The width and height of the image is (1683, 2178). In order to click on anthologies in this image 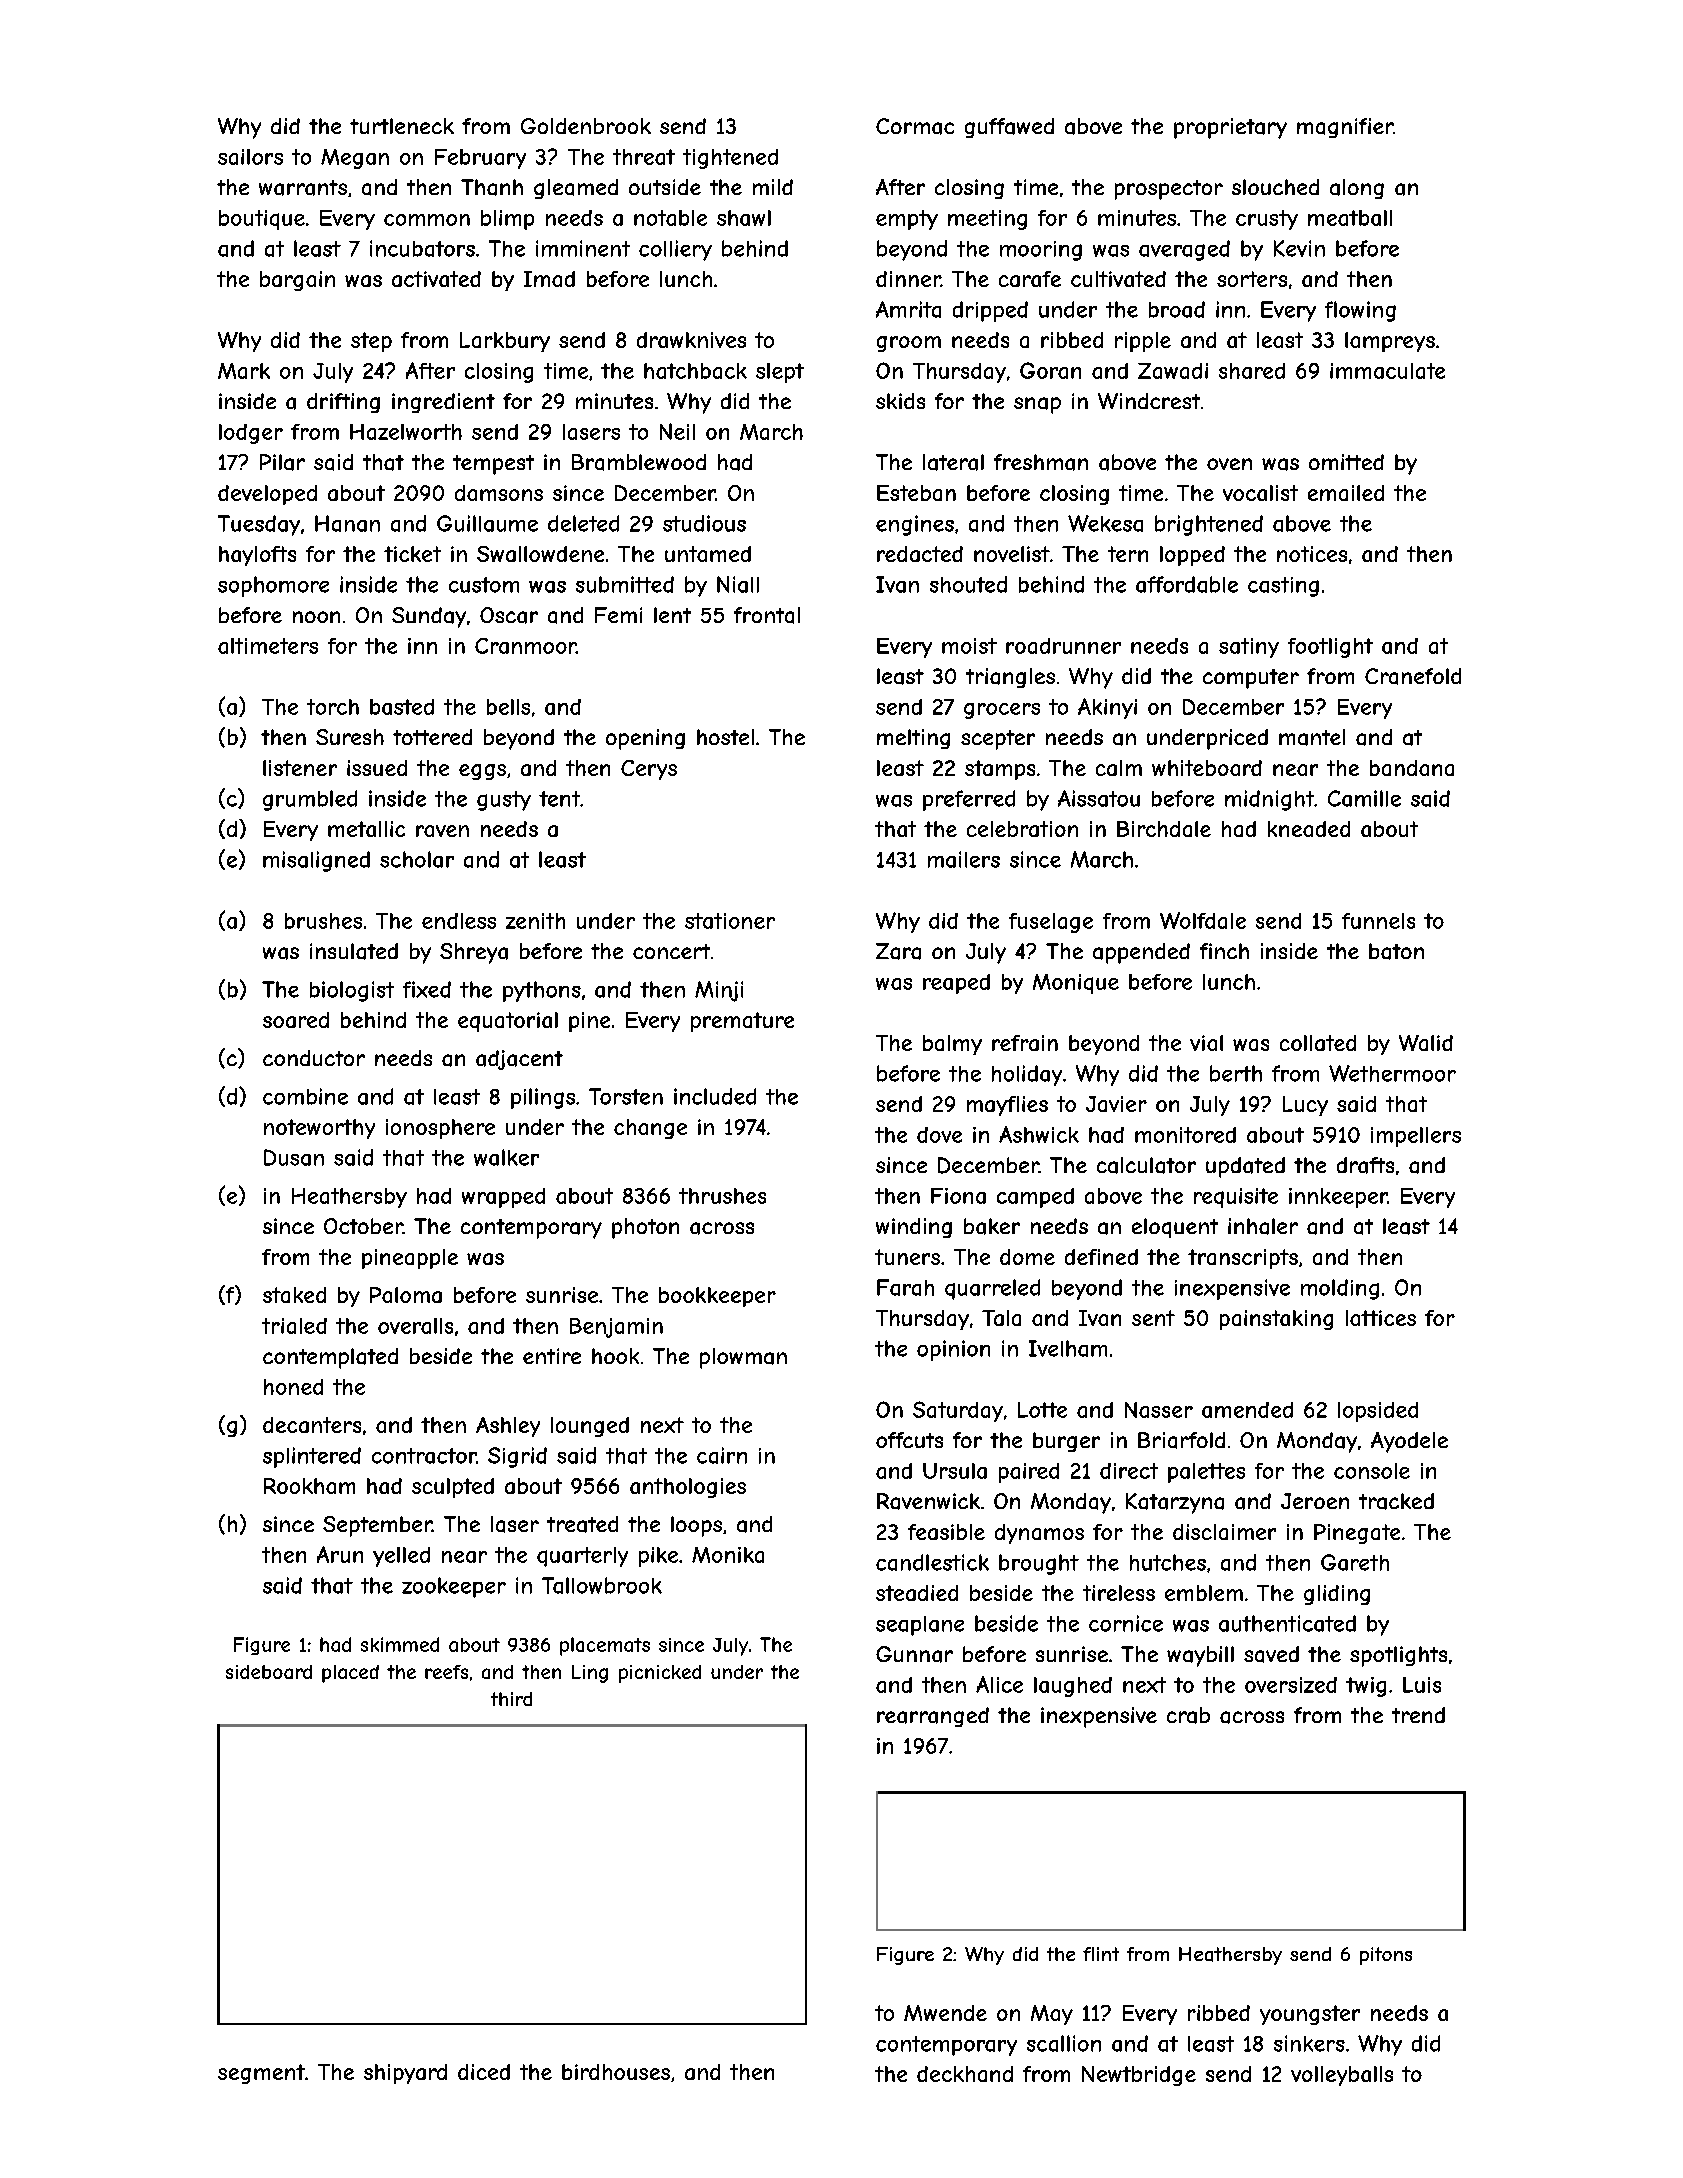, I will do `click(688, 1488)`.
